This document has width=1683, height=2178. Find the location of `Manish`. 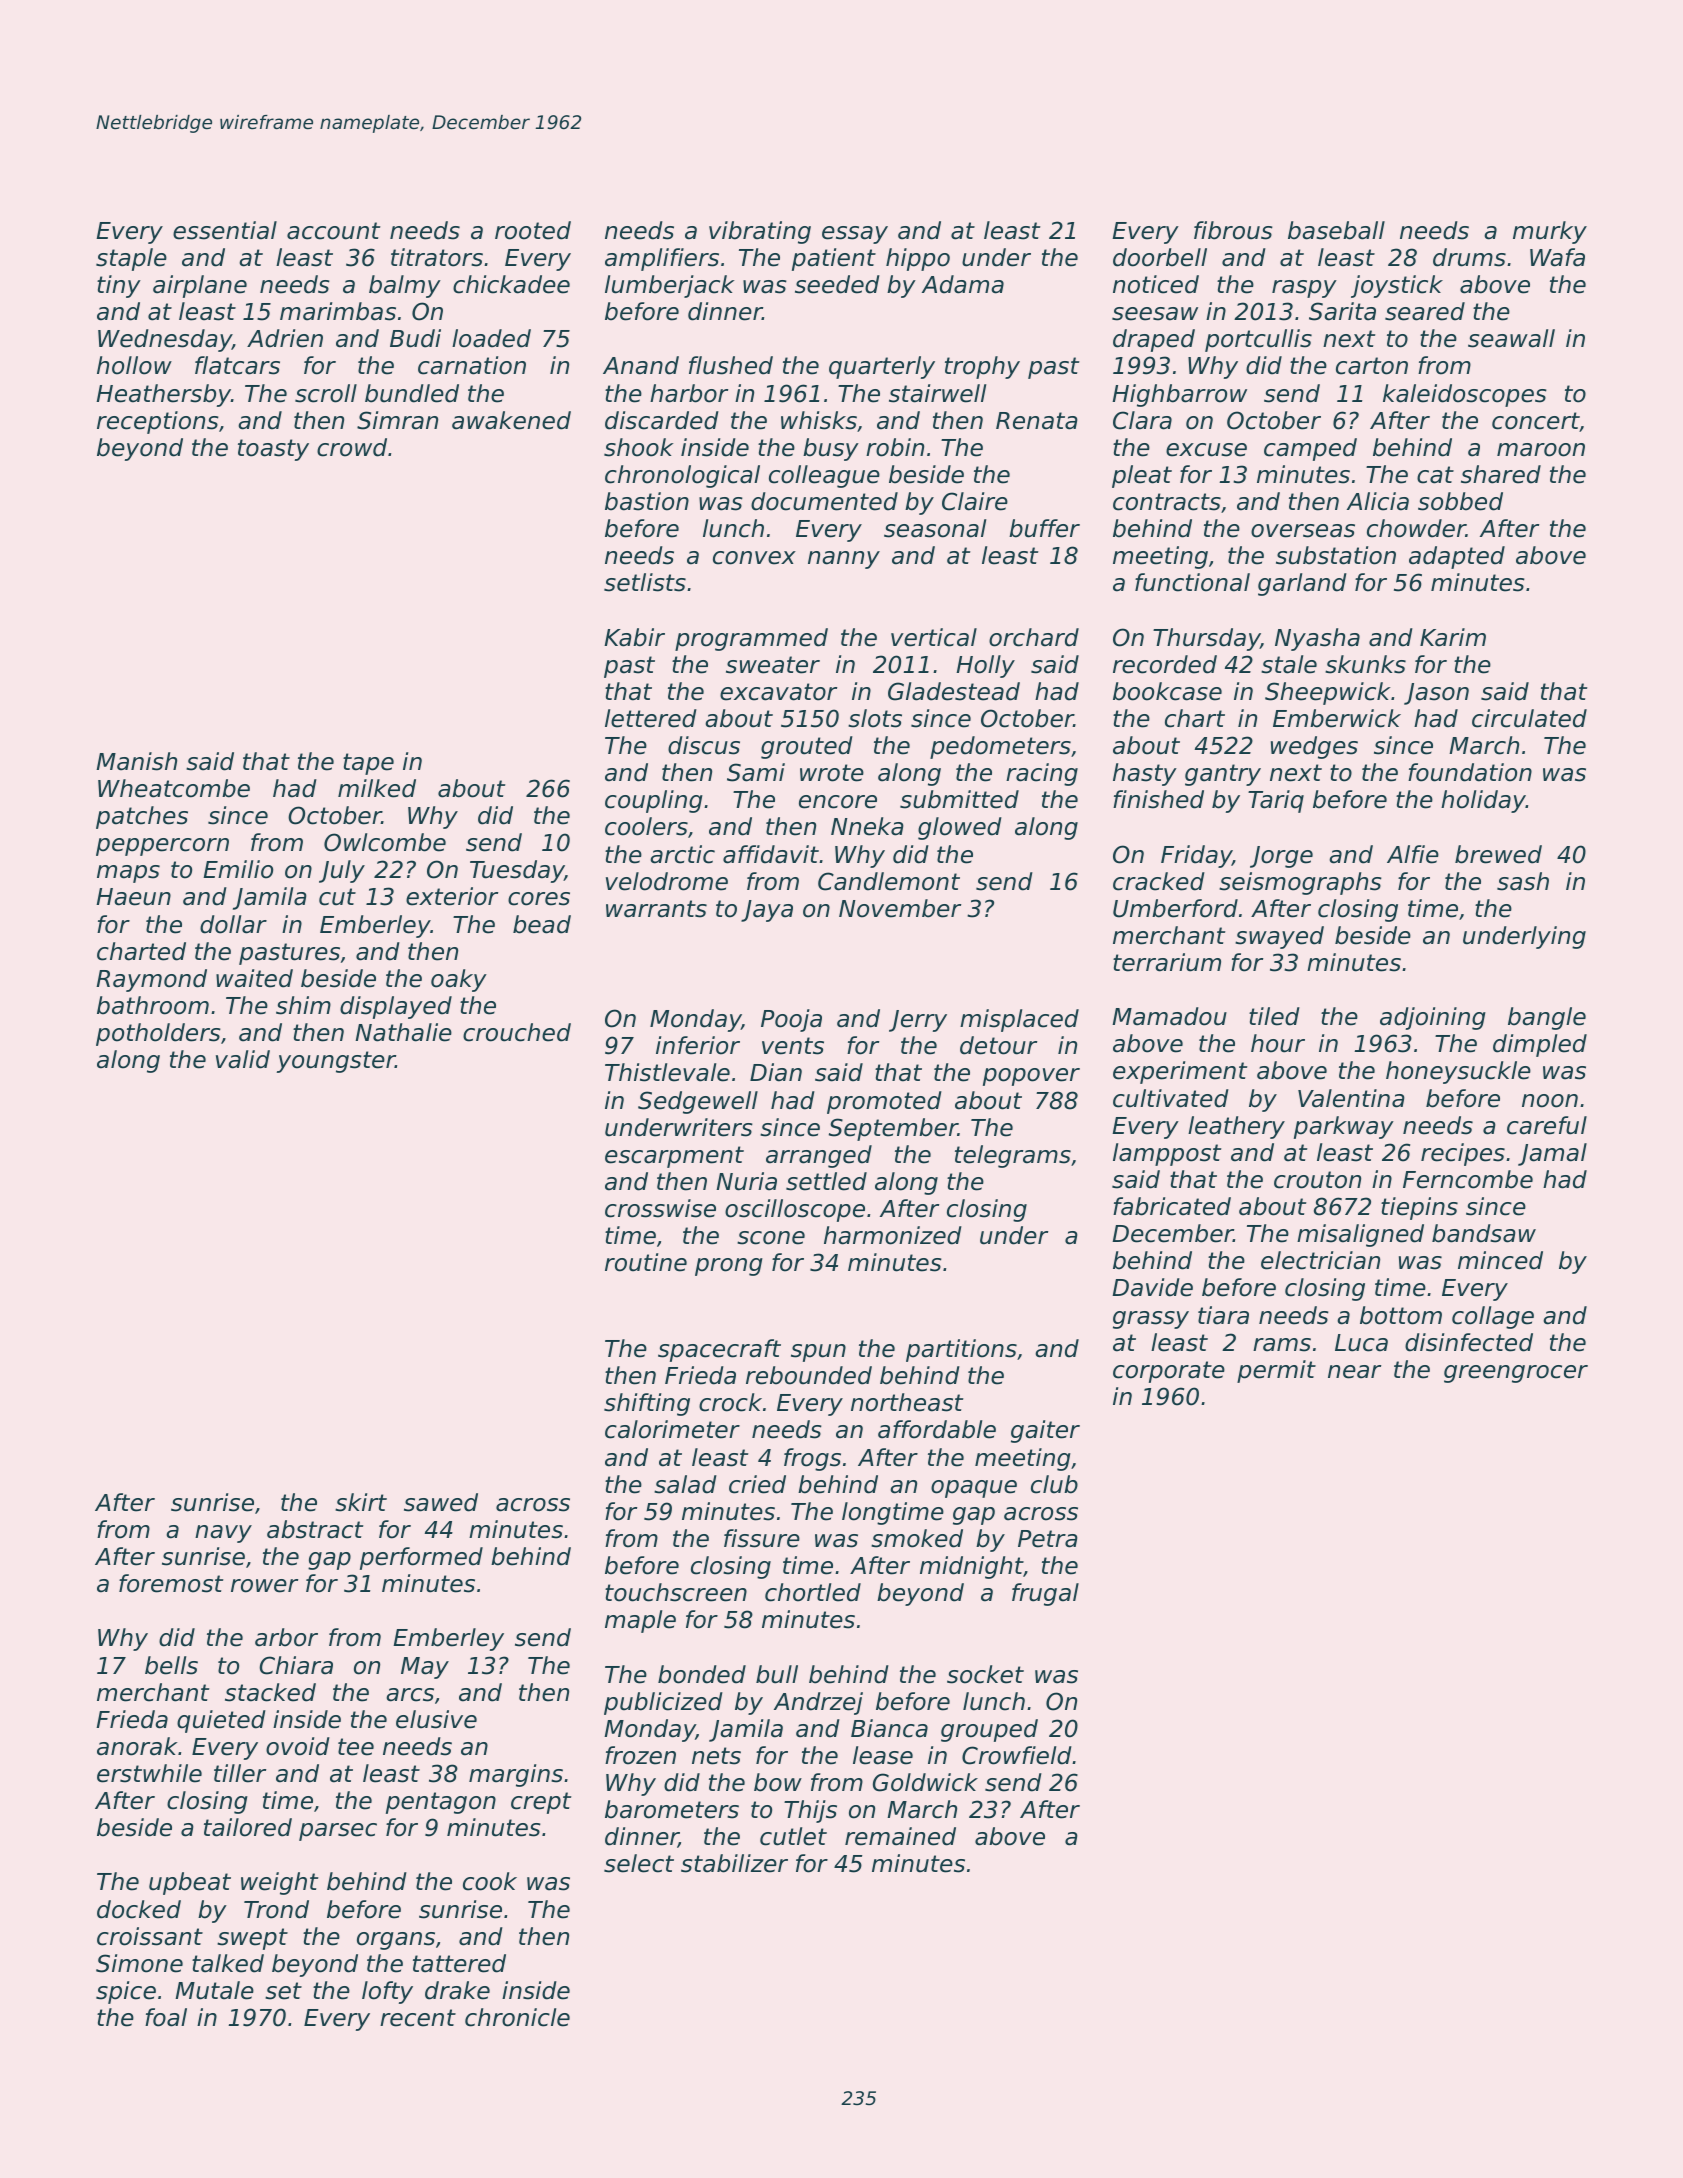

Manish is located at coordinates (136, 761).
